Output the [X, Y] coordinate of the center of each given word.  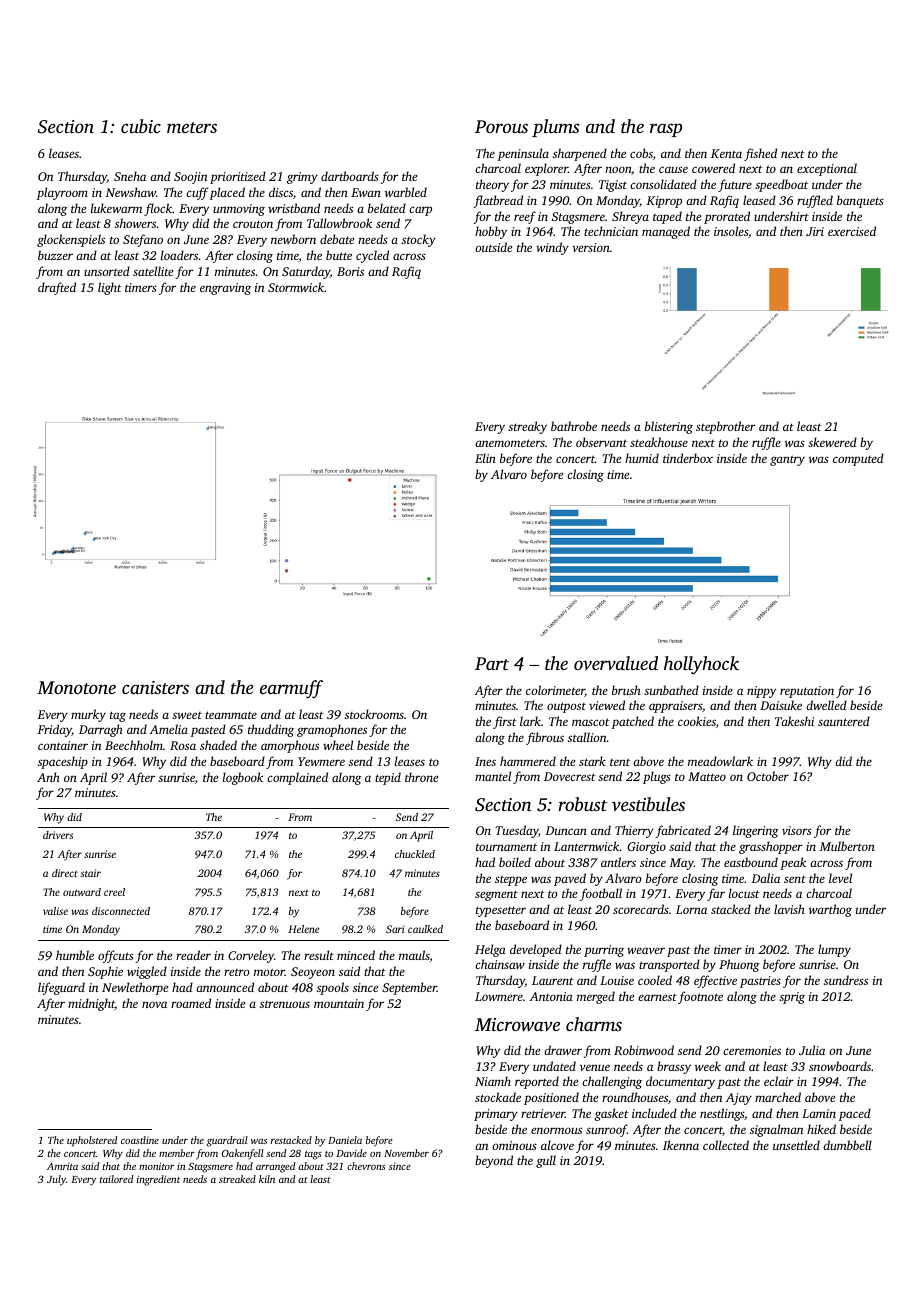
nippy [761, 692]
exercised [852, 231]
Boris [350, 271]
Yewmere [321, 761]
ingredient [158, 1180]
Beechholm [134, 745]
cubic [141, 126]
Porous [501, 126]
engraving [225, 289]
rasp [666, 130]
